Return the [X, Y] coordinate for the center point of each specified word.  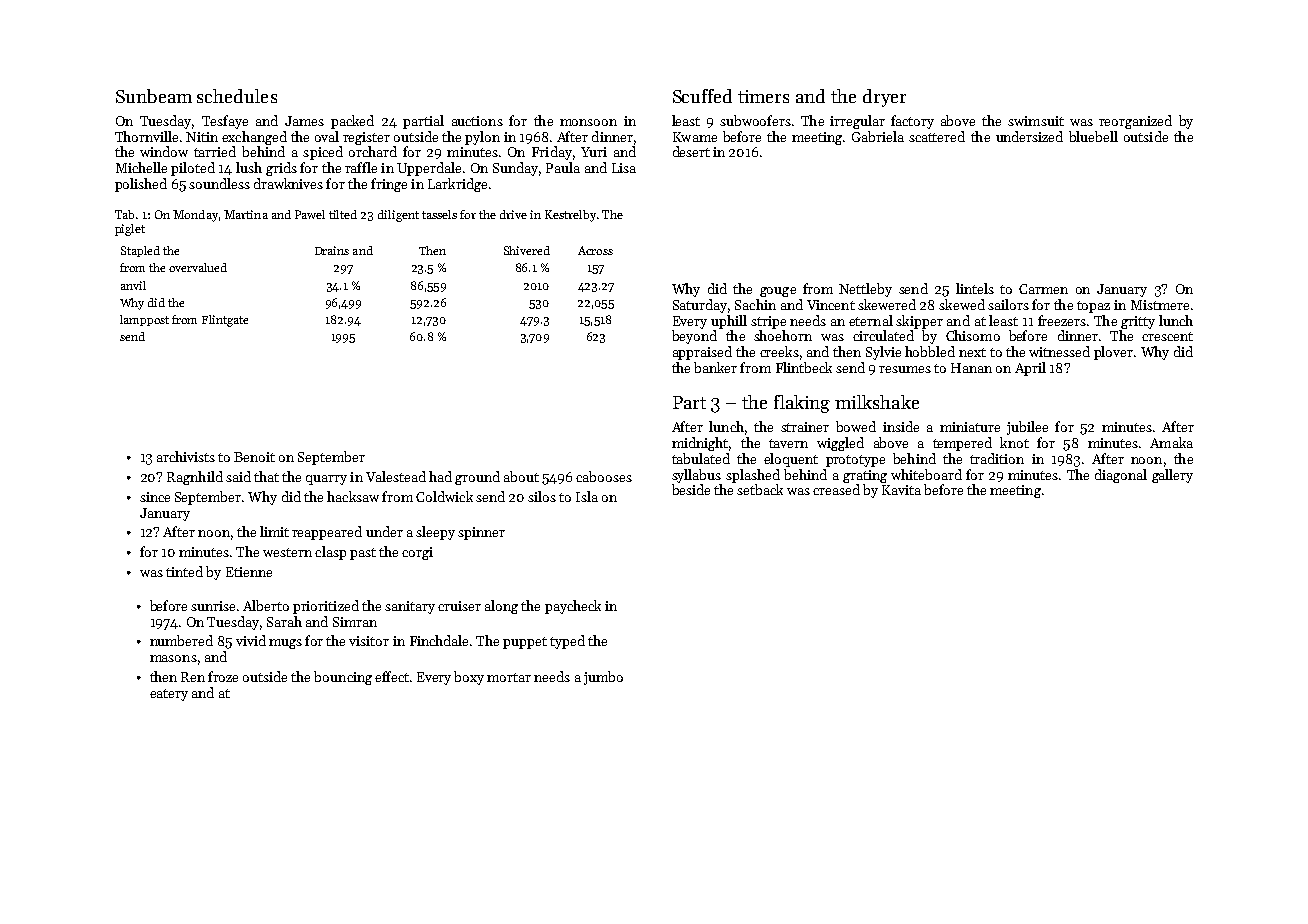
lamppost [144, 320]
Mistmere [1160, 305]
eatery [169, 695]
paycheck [573, 607]
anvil [133, 285]
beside [691, 489]
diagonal [1121, 476]
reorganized [1135, 122]
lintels [975, 288]
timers [763, 96]
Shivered [527, 250]
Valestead [396, 476]
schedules [237, 96]
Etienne [249, 572]
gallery [1172, 476]
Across [595, 250]
